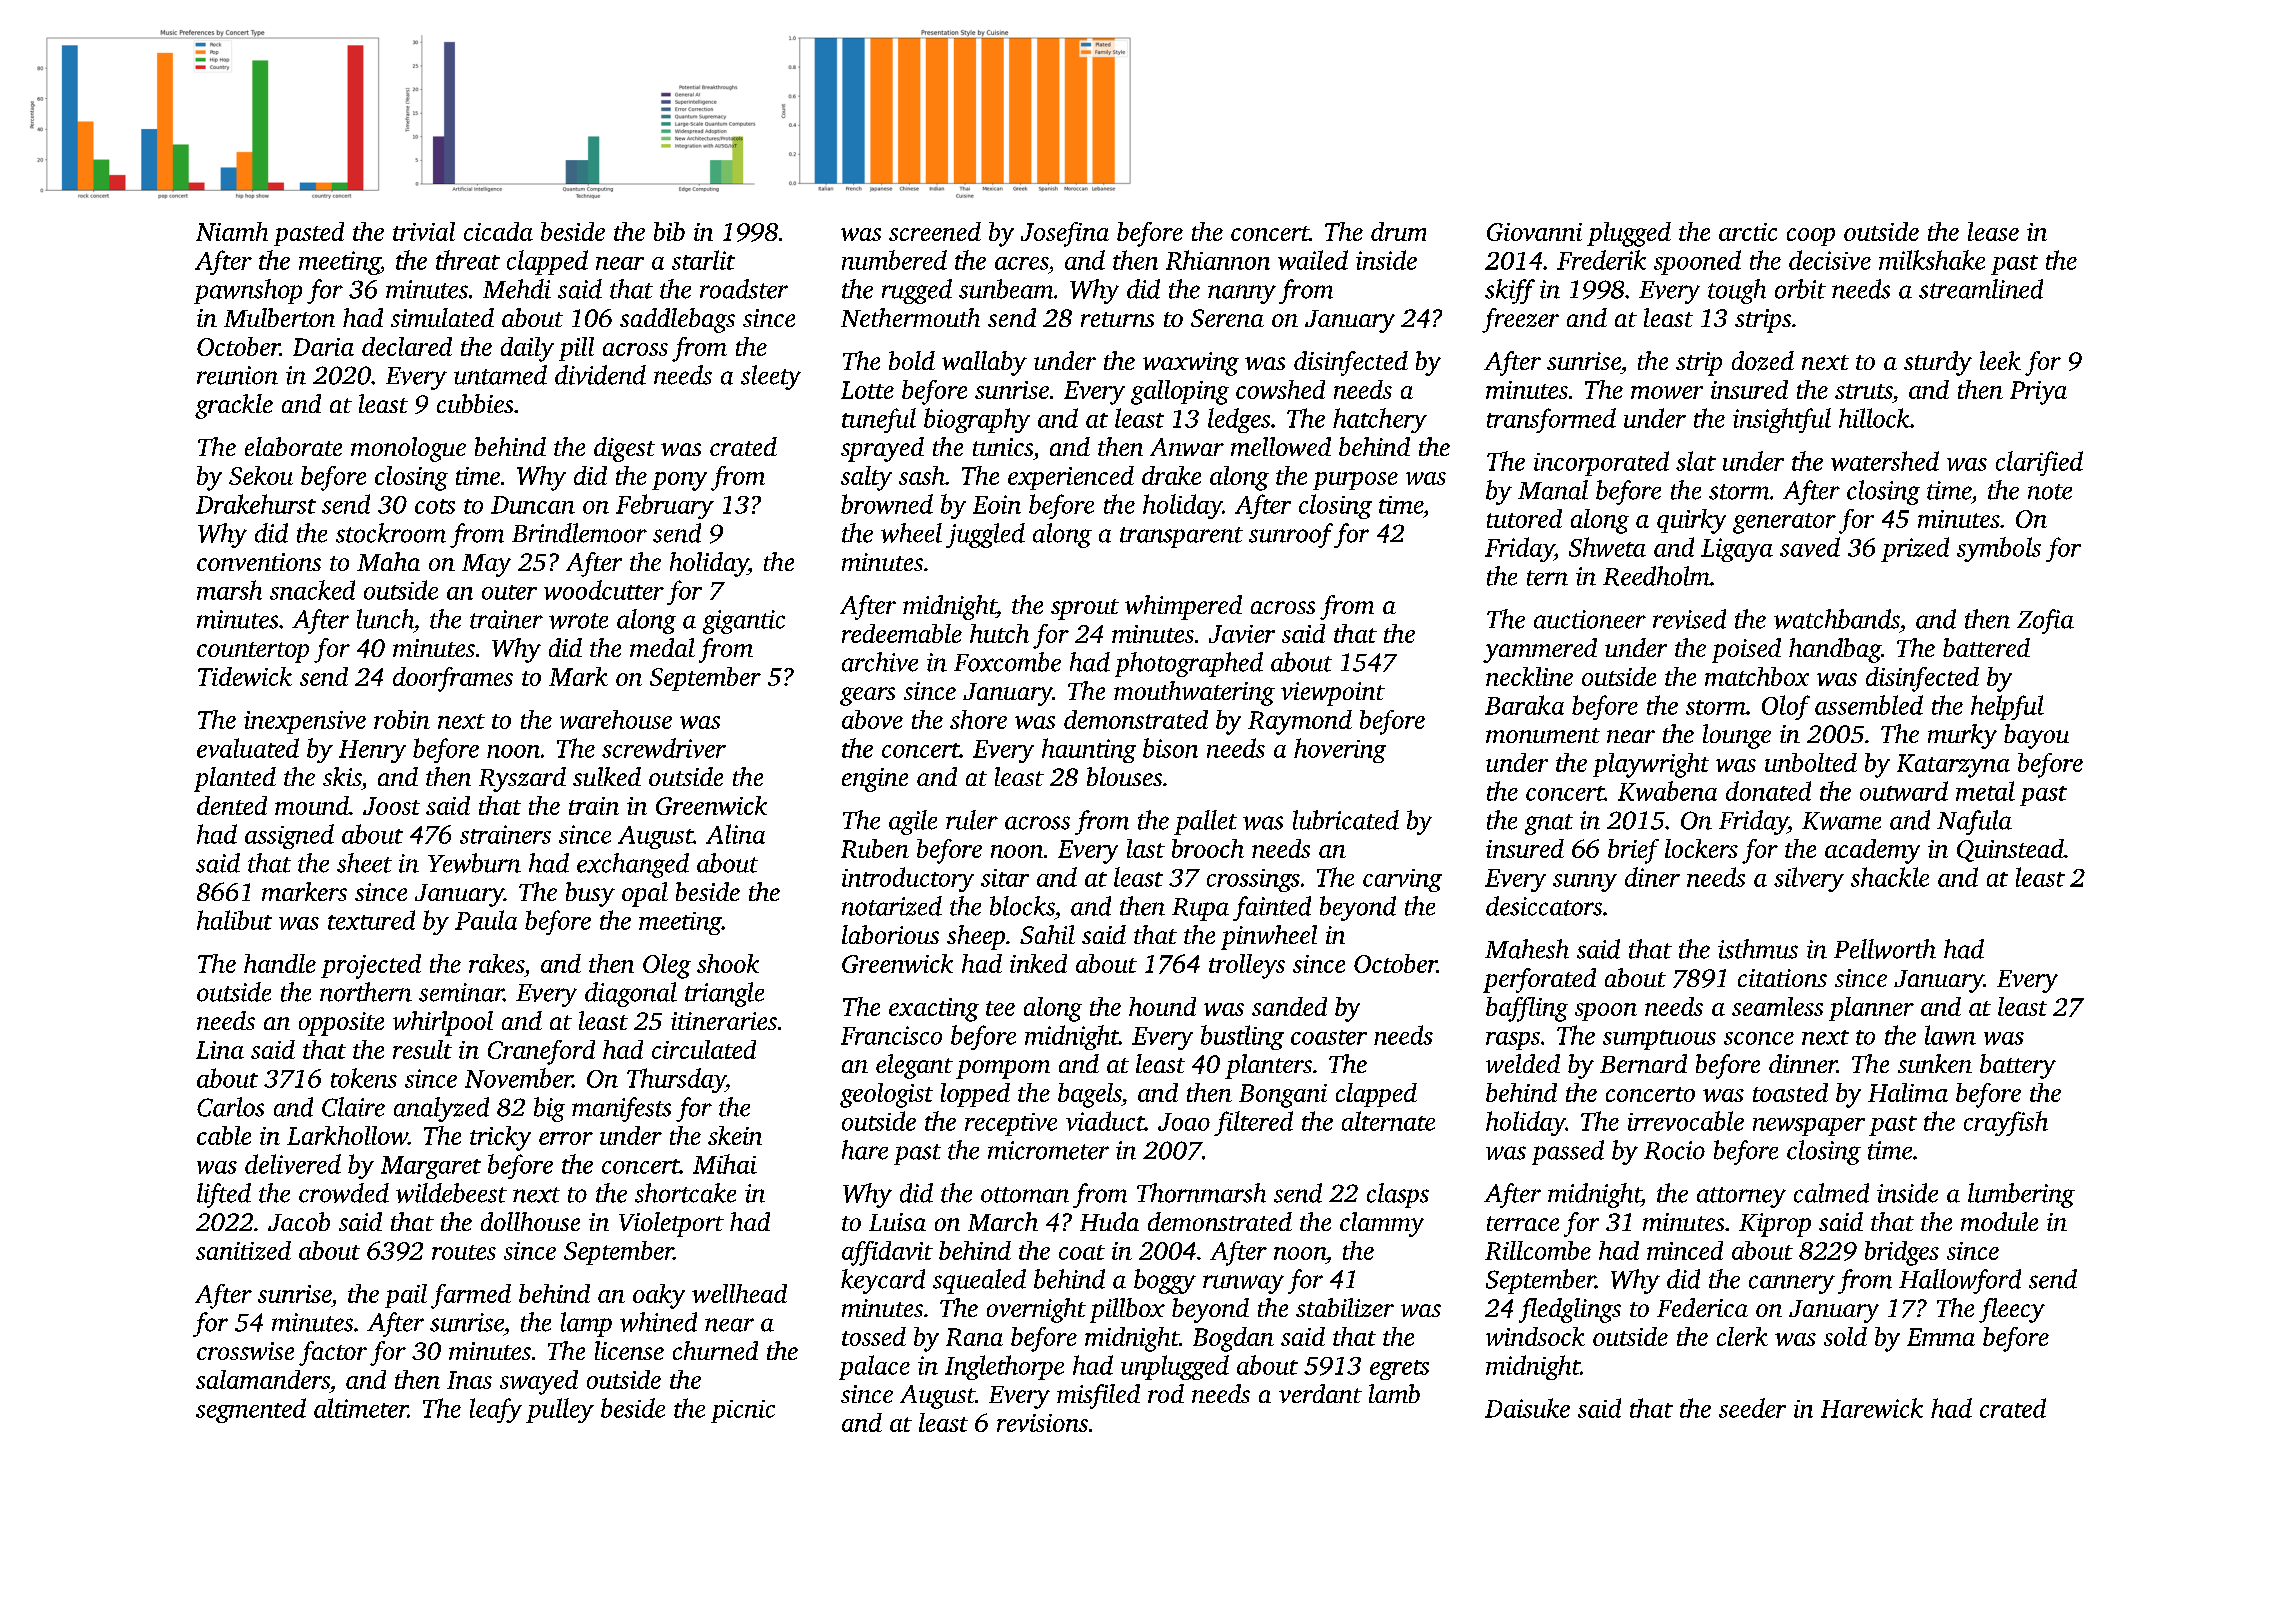 The height and width of the image is (1620, 2292). Describe the element at coordinates (679, 481) in the image. I see `pony` at that location.
